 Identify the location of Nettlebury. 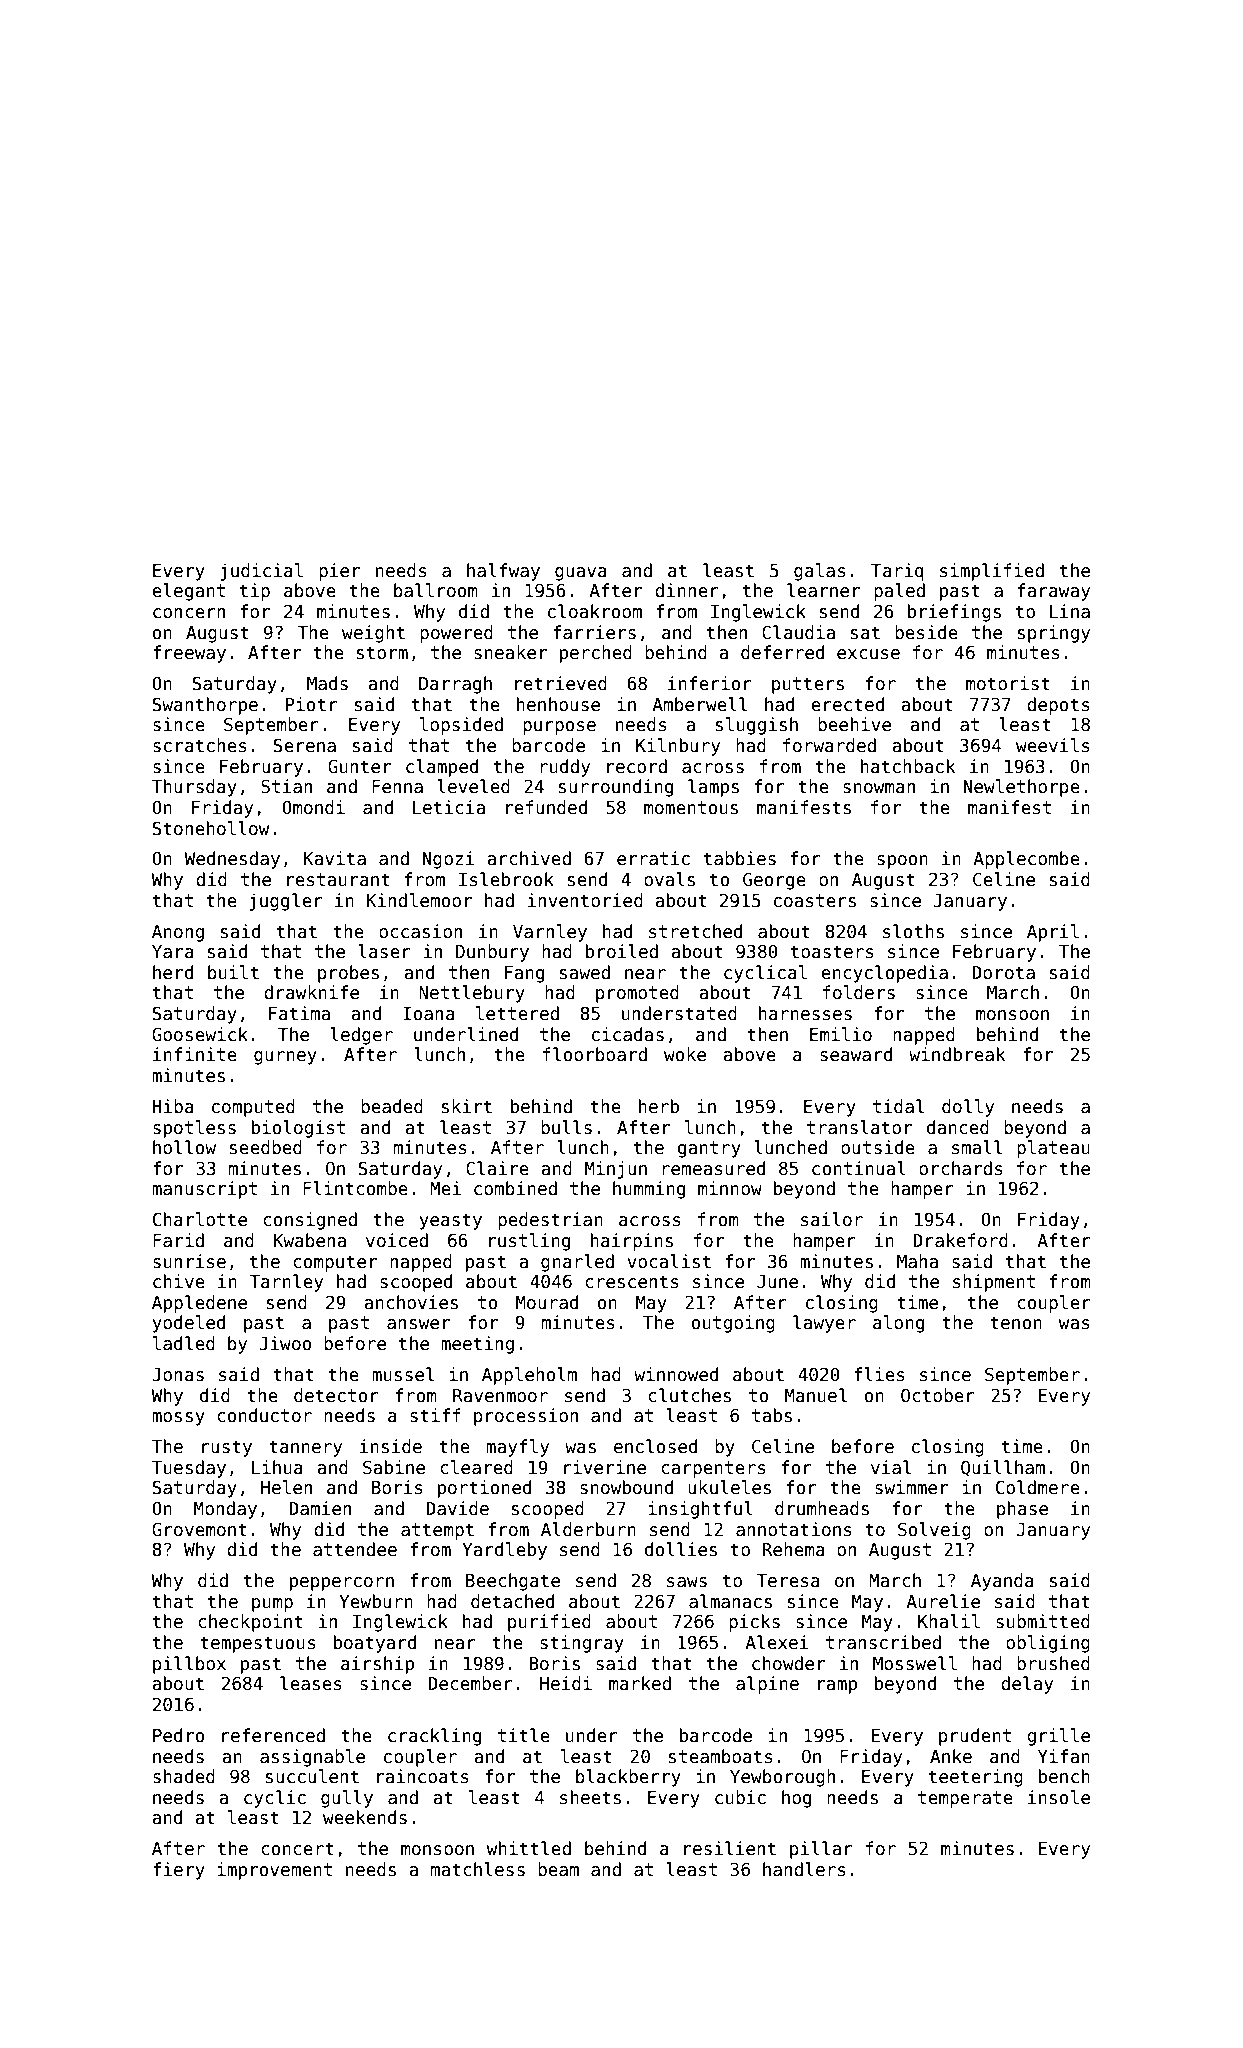
(472, 994).
